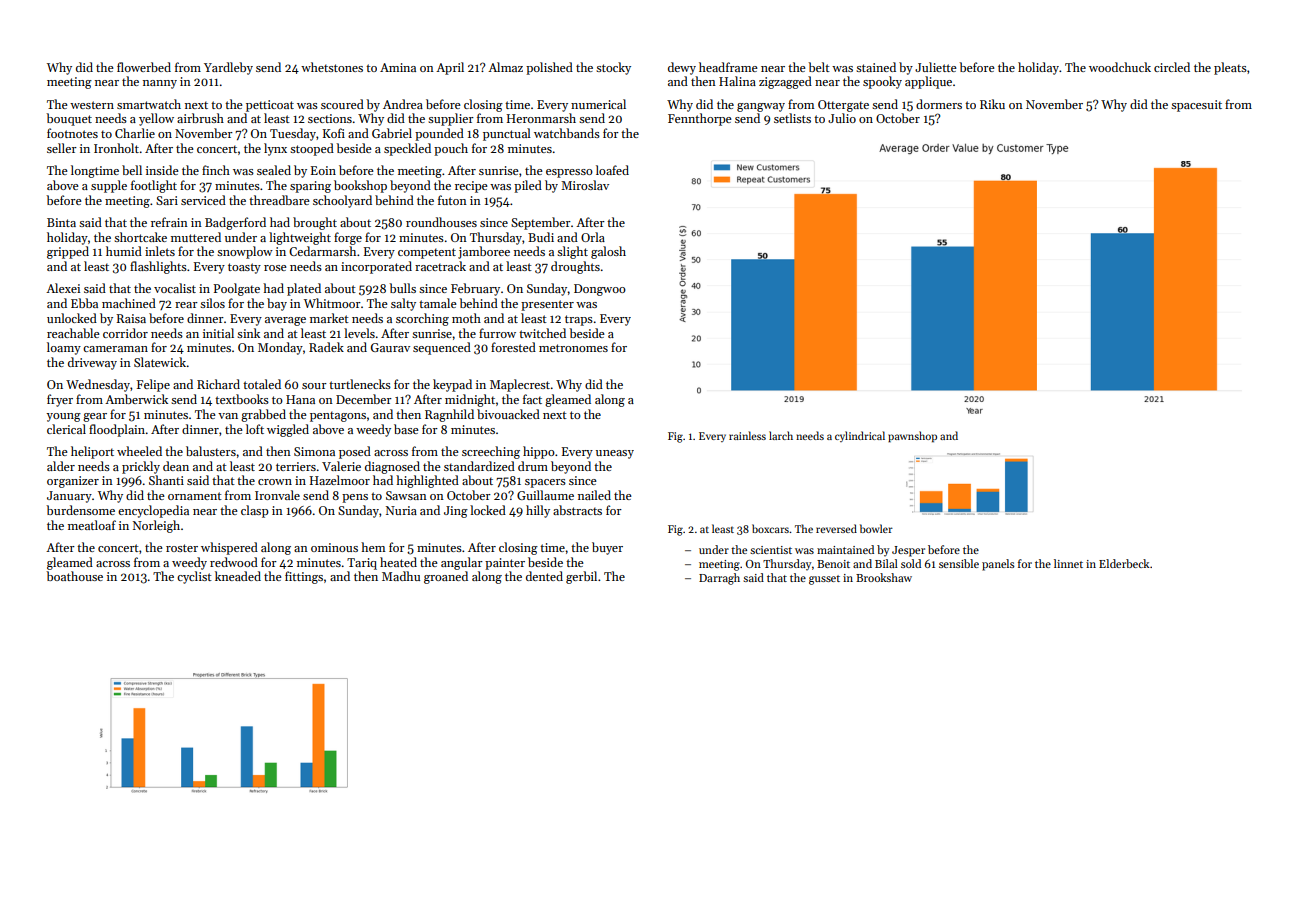 This document has width=1308, height=924. I want to click on floodplain, so click(117, 430).
